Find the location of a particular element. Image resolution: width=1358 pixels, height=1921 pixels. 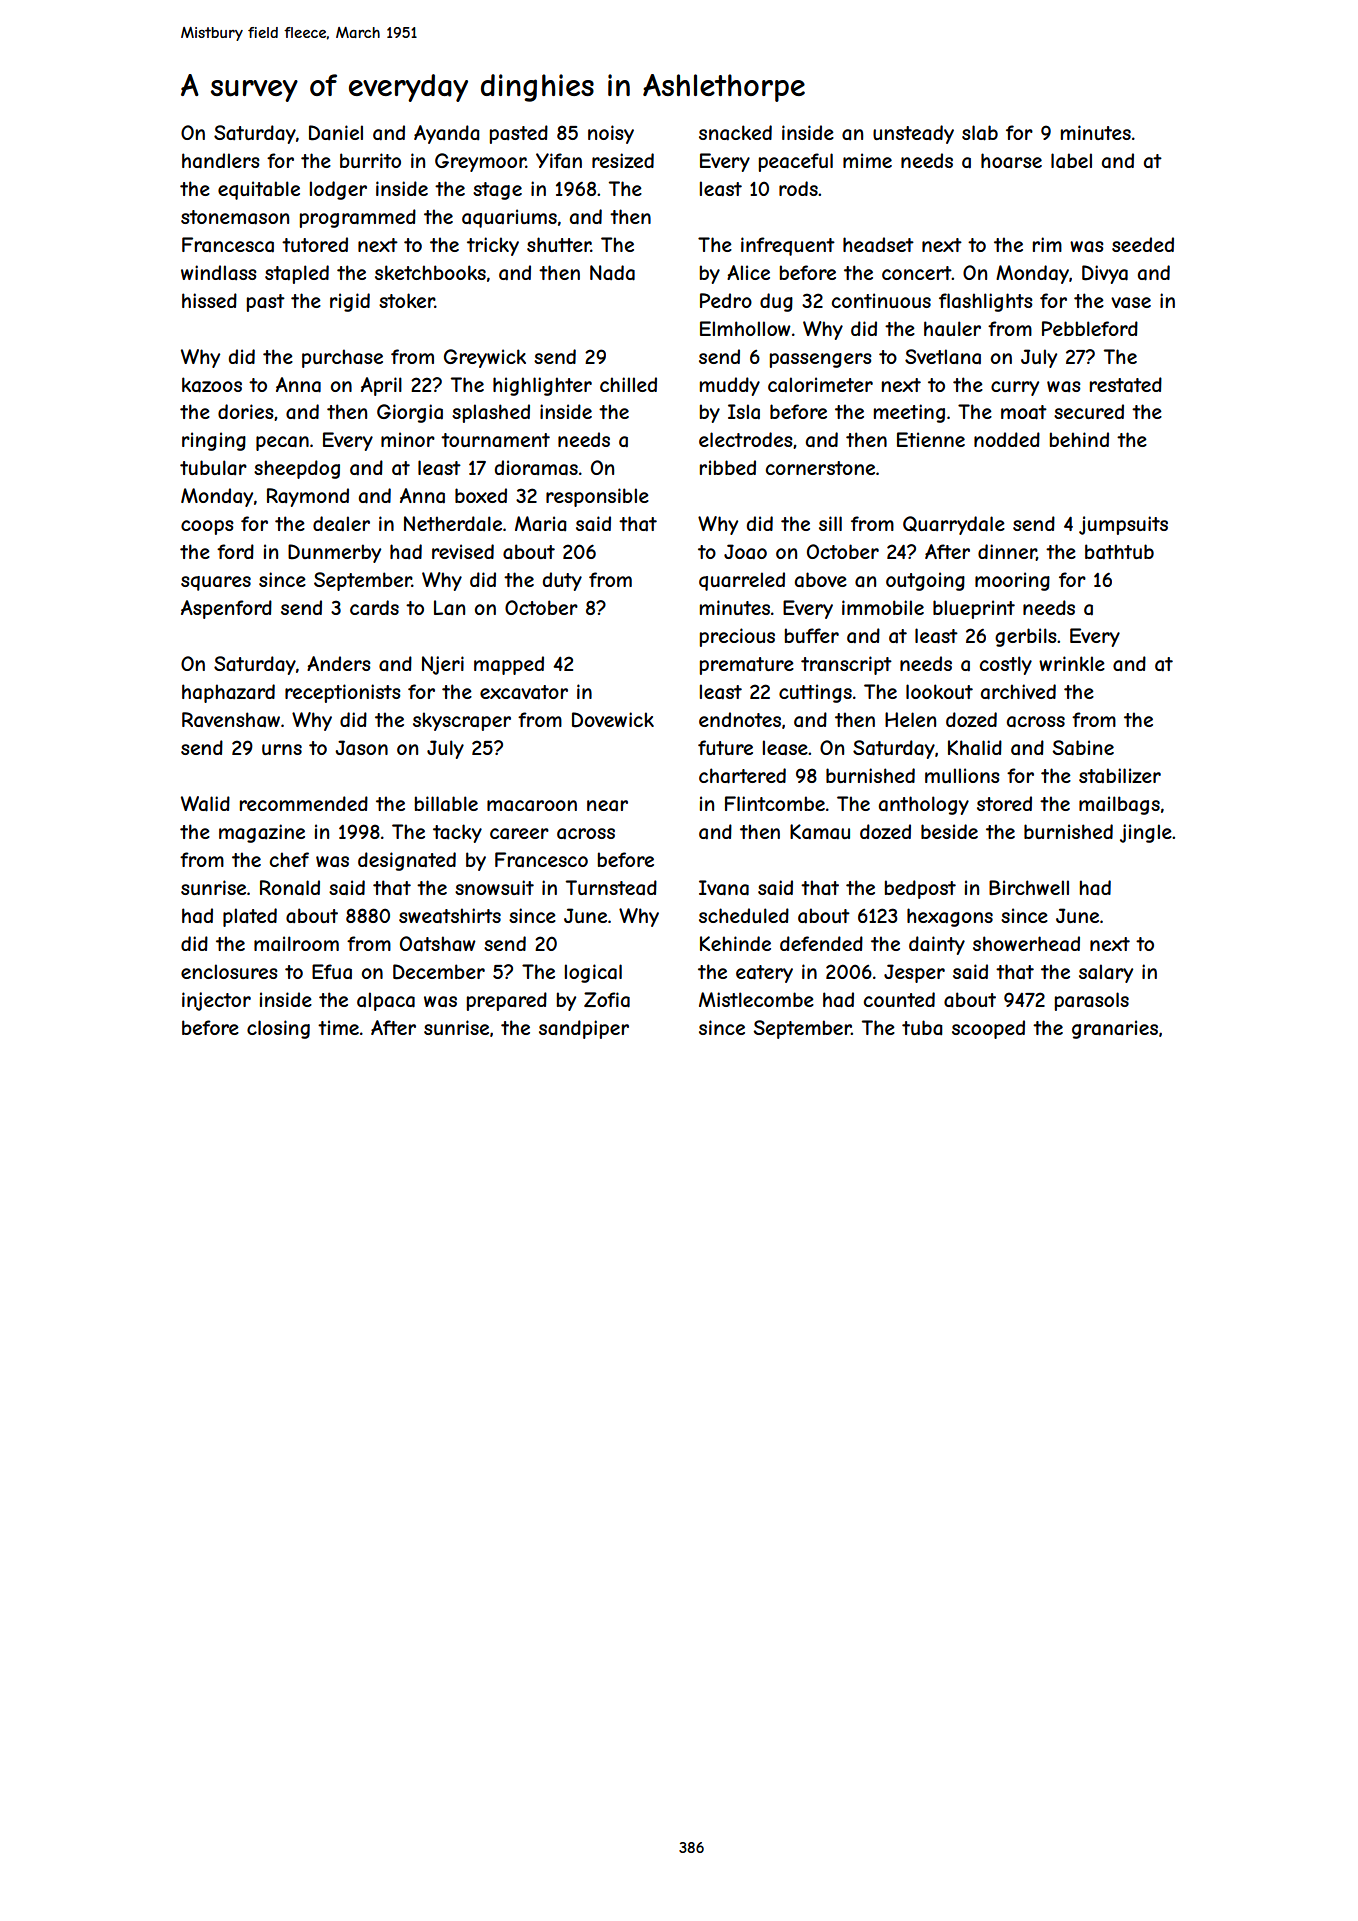

counted is located at coordinates (899, 999).
